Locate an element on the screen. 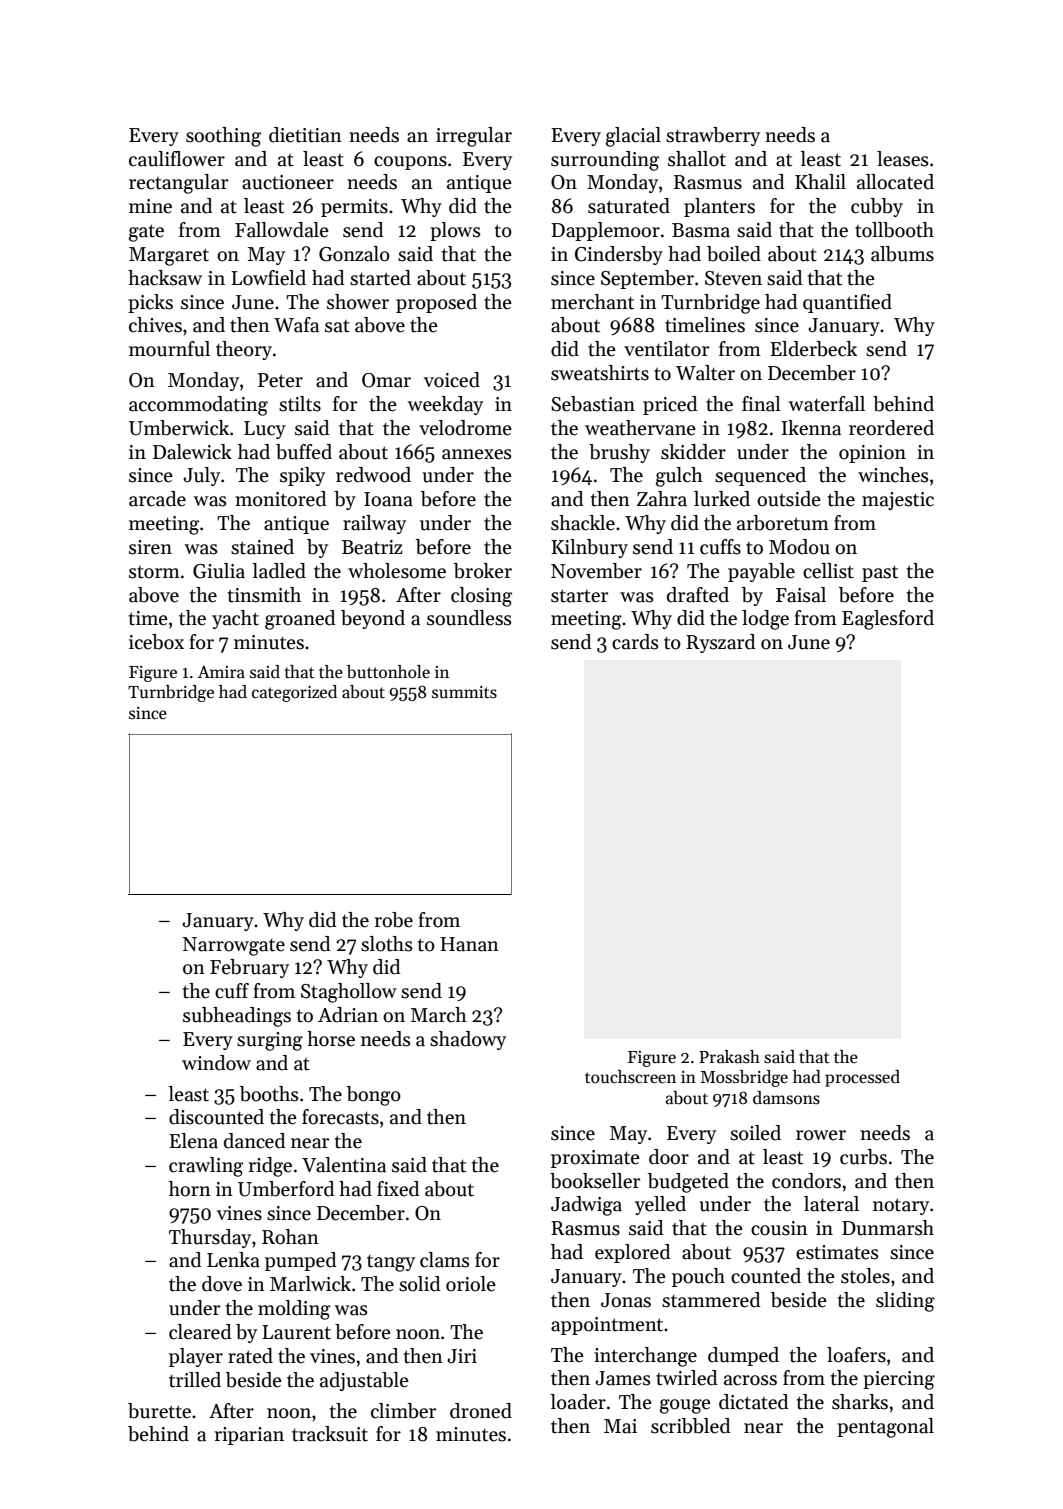 Image resolution: width=1063 pixels, height=1509 pixels. February is located at coordinates (249, 968).
